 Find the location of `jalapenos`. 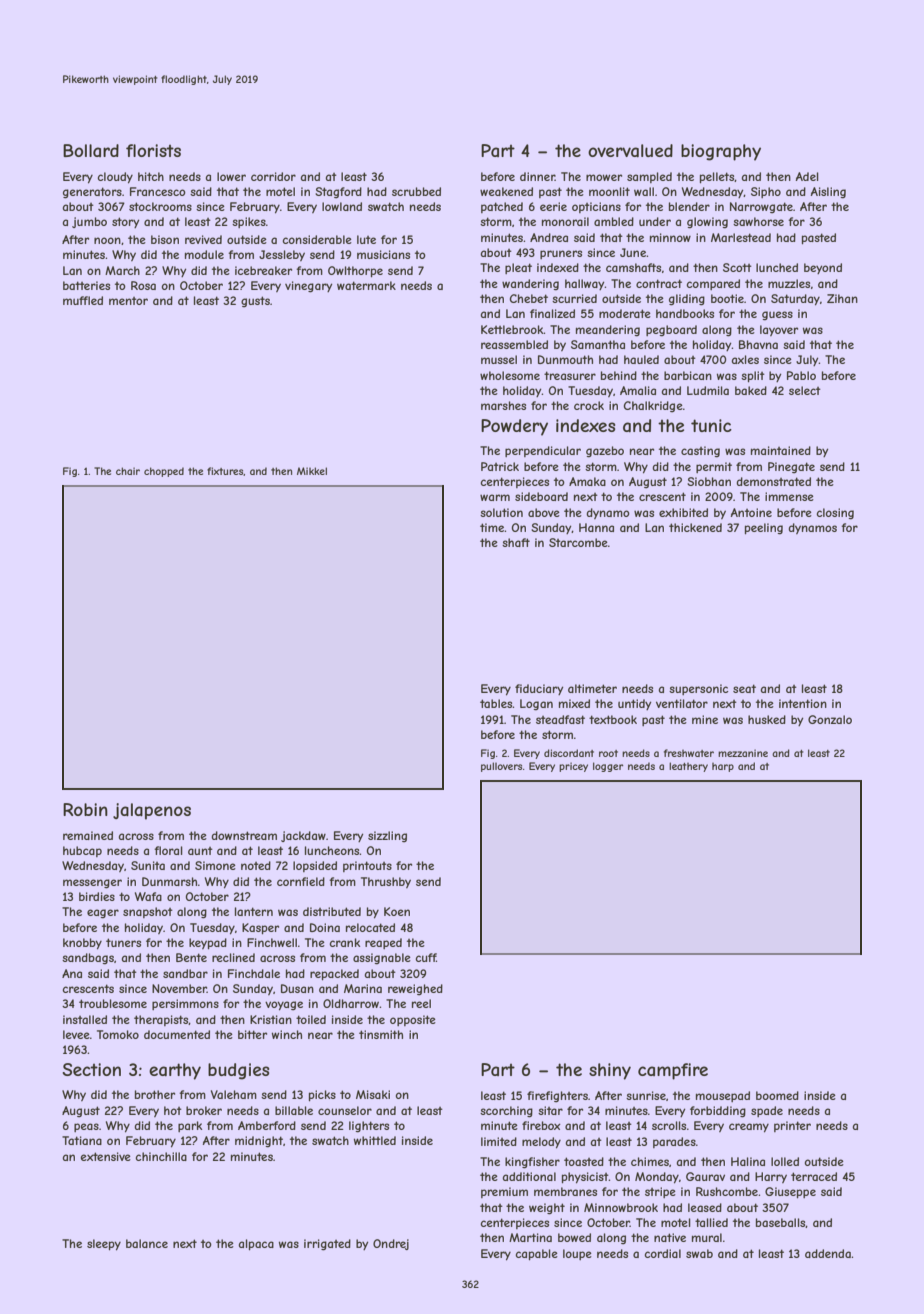

jalapenos is located at coordinates (152, 811).
